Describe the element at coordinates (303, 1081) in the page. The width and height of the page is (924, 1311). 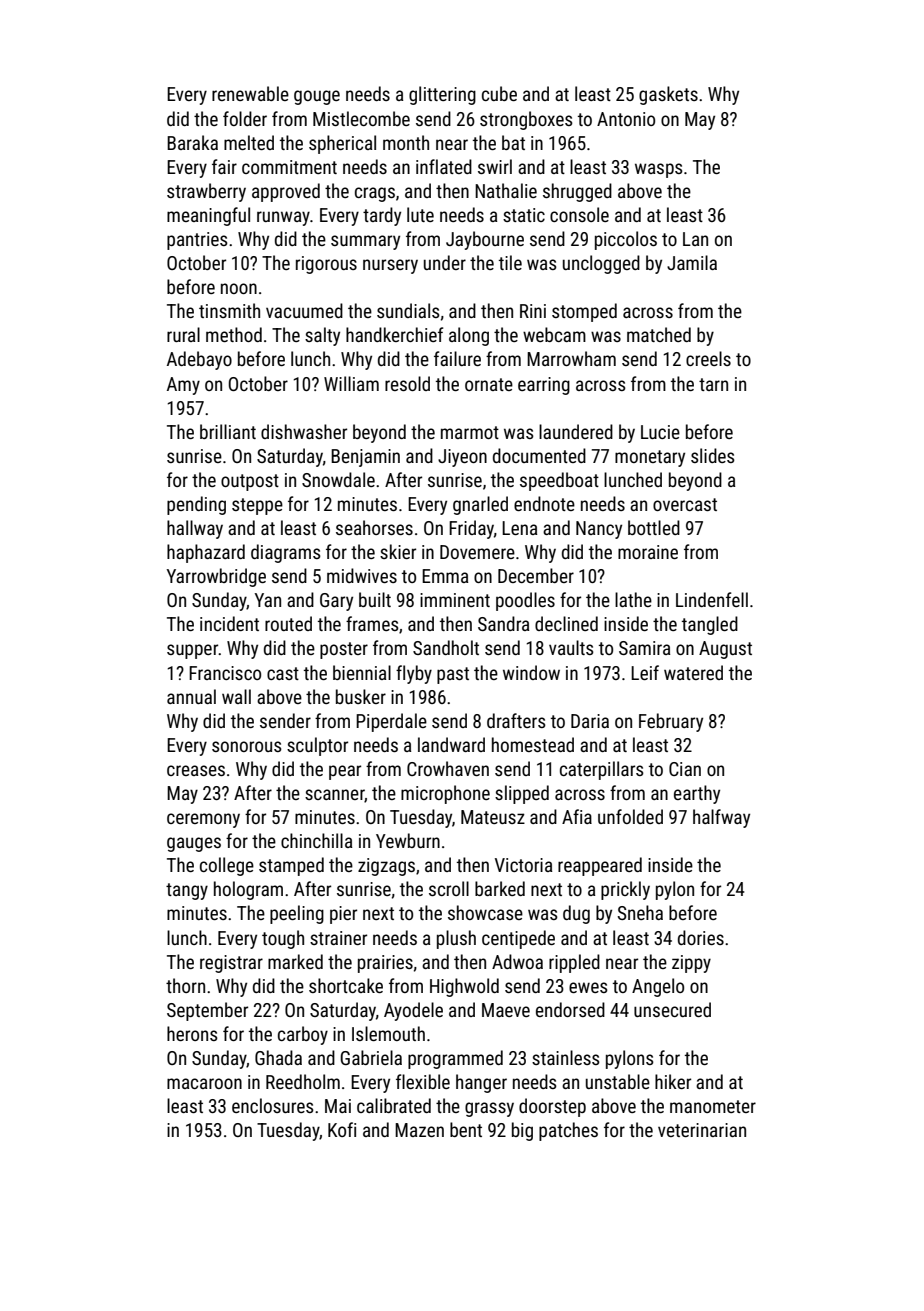
I see `Reedholm` at that location.
